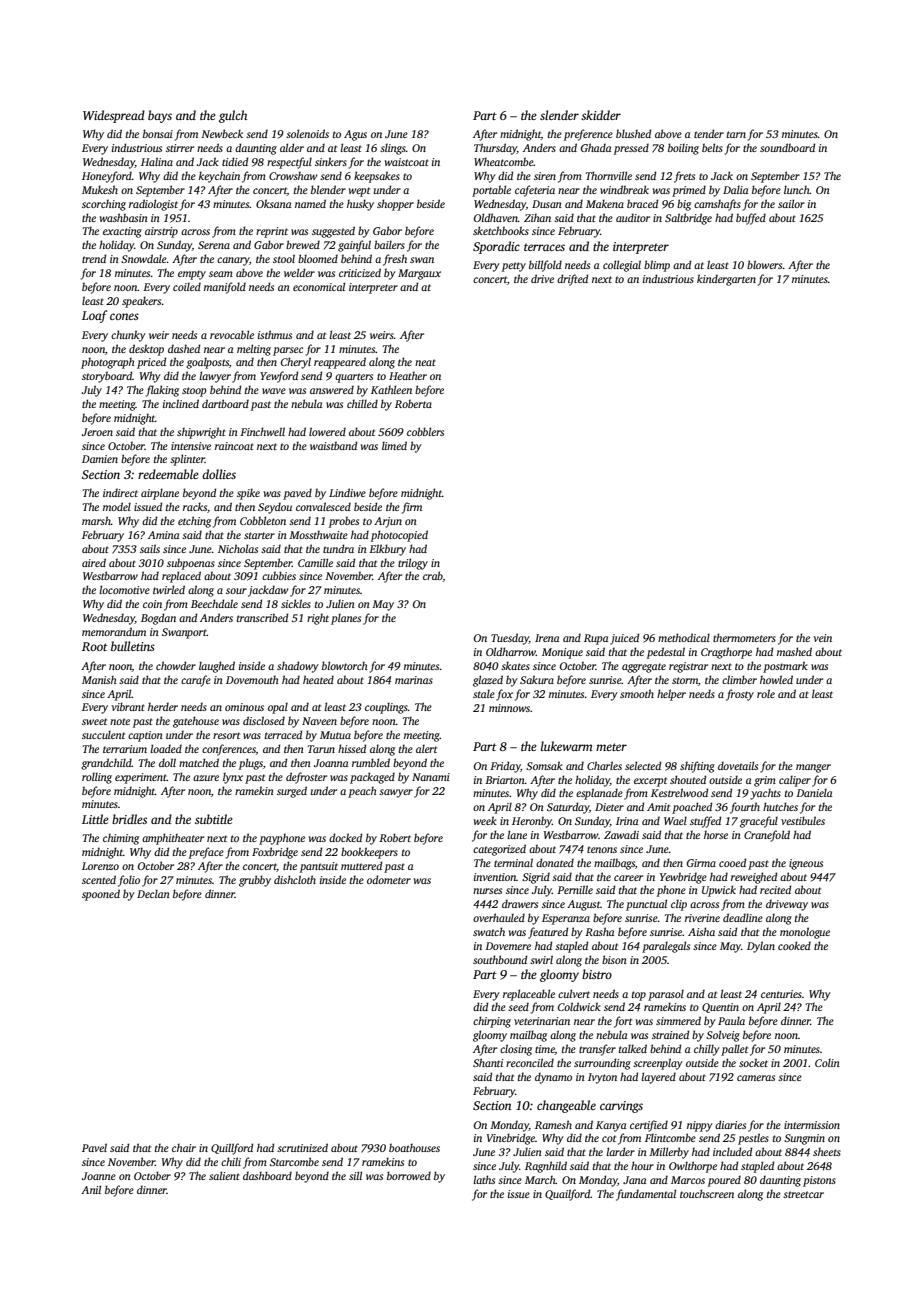 Image resolution: width=924 pixels, height=1308 pixels. I want to click on Dieter, so click(609, 807).
